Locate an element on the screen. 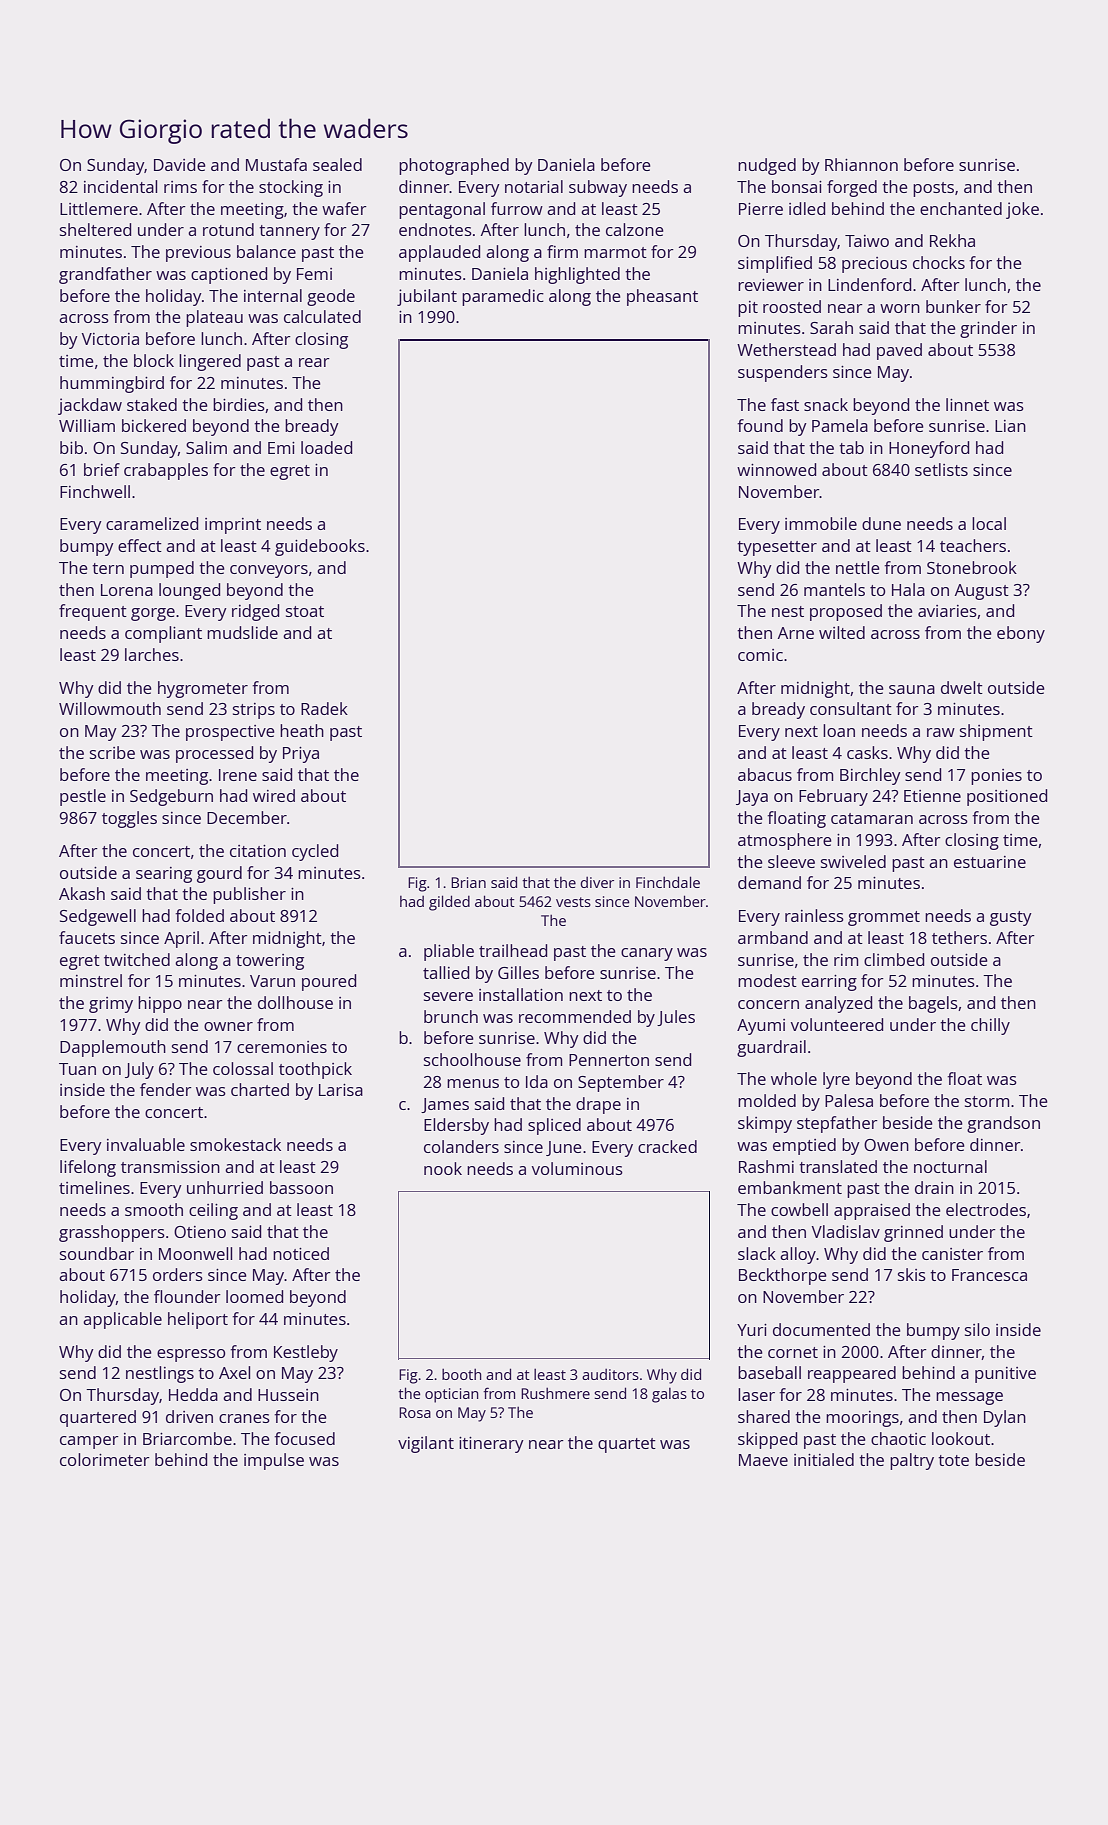 This screenshot has width=1108, height=1825. booth is located at coordinates (462, 1374).
